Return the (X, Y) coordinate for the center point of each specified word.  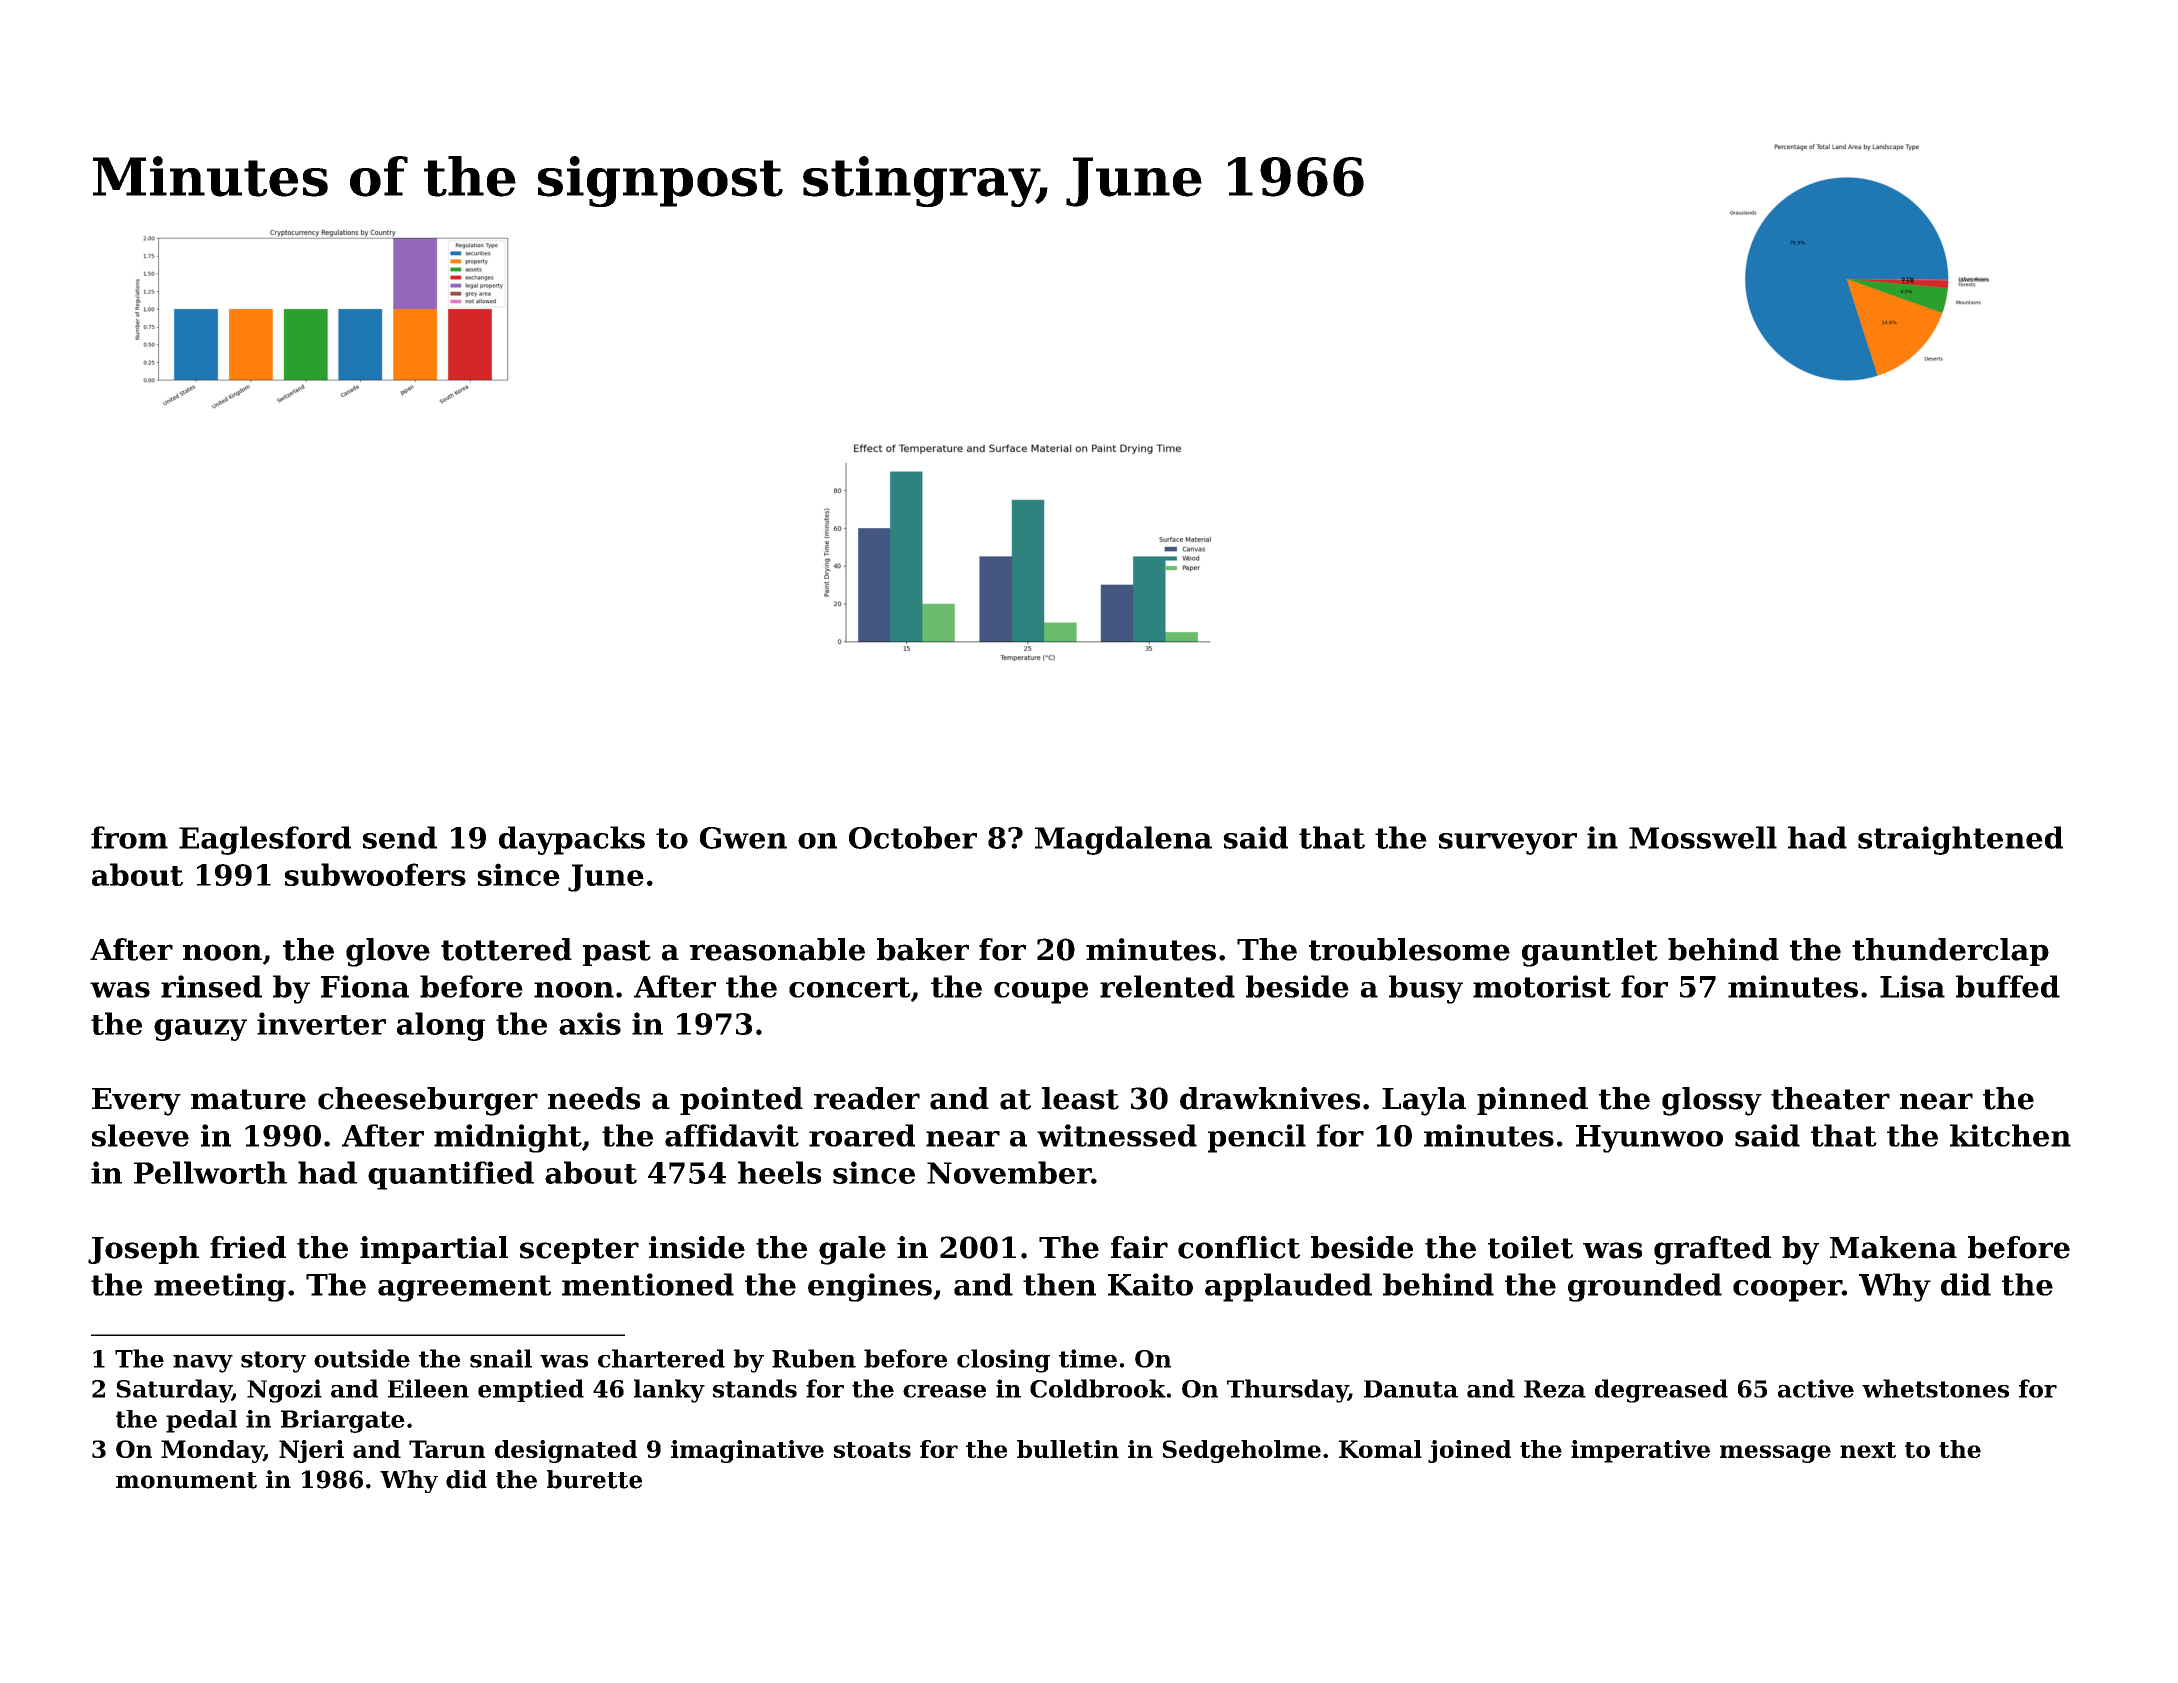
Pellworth (210, 1172)
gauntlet (1590, 952)
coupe (1041, 993)
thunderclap (1950, 952)
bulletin (1068, 1449)
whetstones (1935, 1388)
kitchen (2010, 1135)
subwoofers (375, 874)
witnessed (1117, 1135)
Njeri (311, 1451)
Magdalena (1123, 840)
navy (203, 1364)
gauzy (200, 1030)
